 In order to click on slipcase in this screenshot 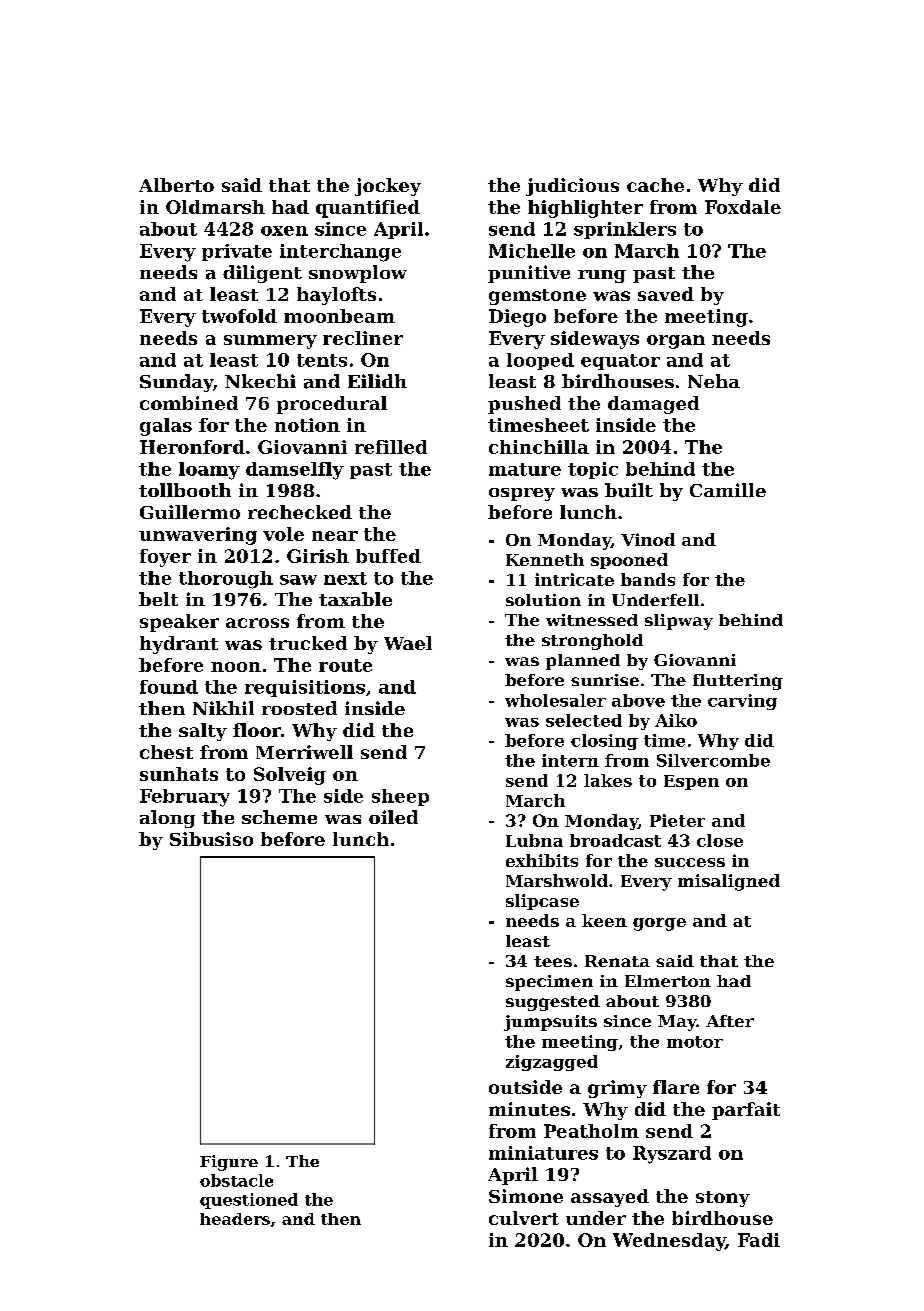, I will do `click(542, 902)`.
